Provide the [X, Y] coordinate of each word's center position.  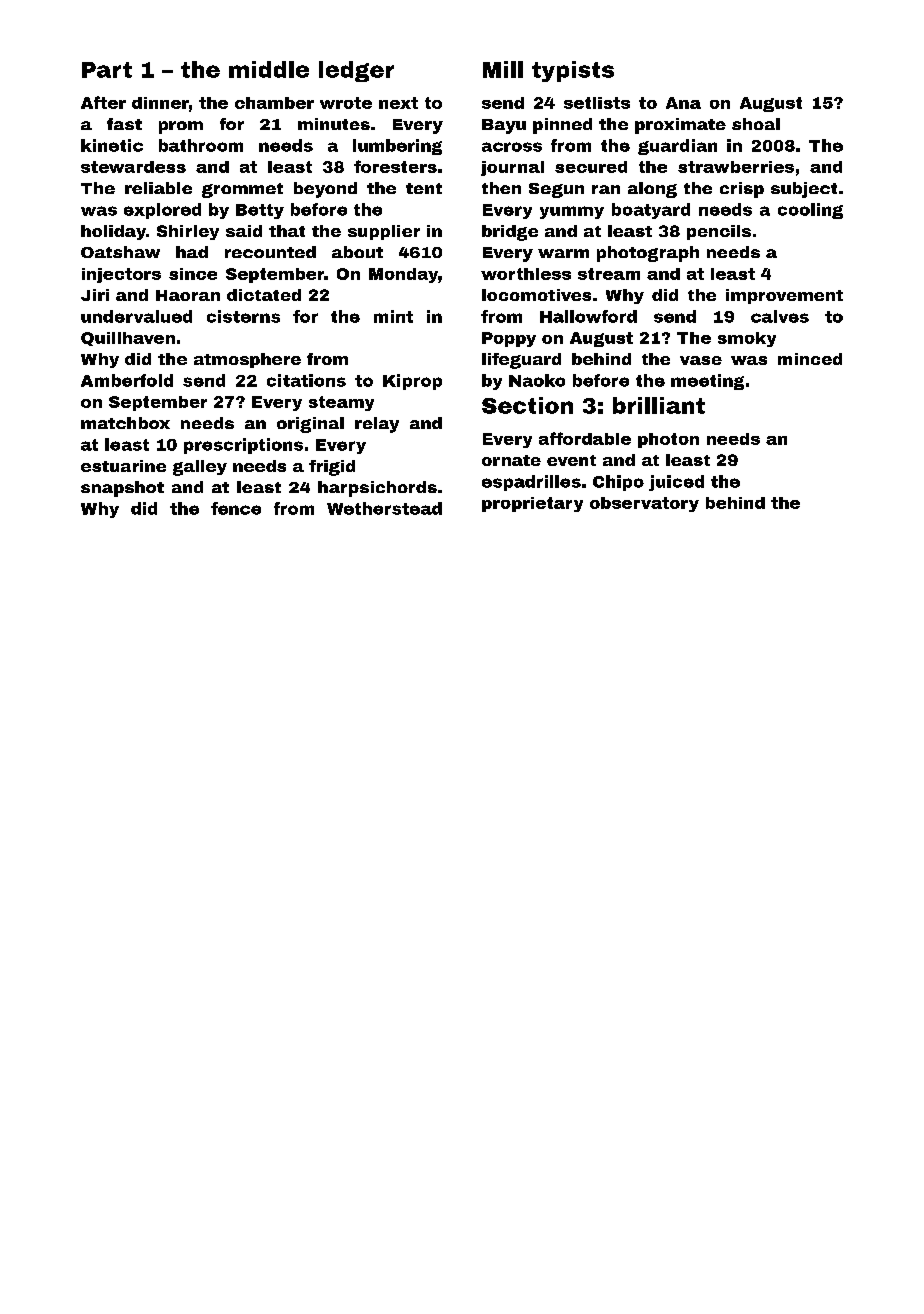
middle [269, 69]
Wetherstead [384, 508]
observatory [644, 504]
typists [573, 71]
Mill [503, 69]
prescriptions [243, 446]
